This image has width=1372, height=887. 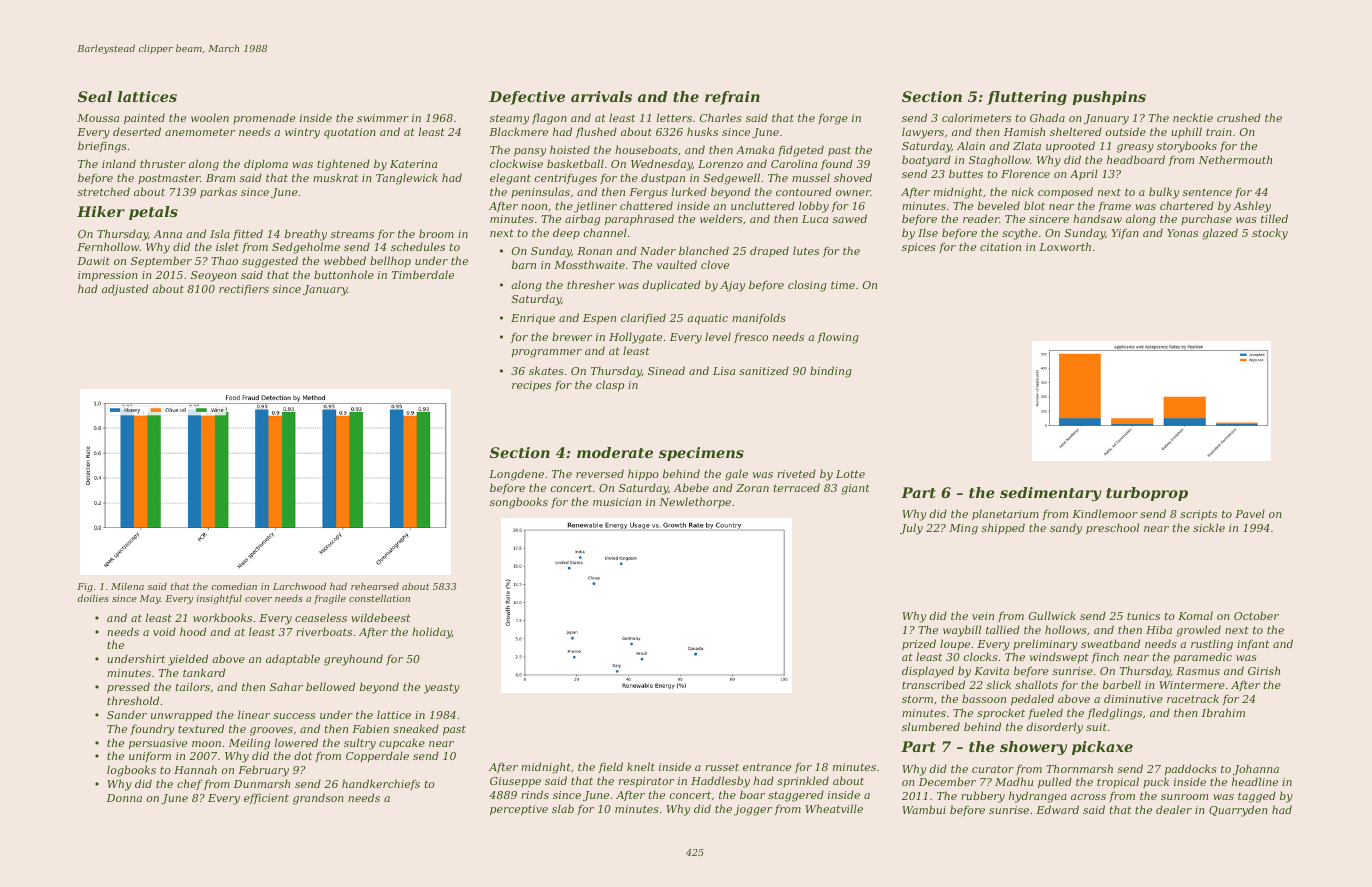 What do you see at coordinates (318, 799) in the image?
I see `grandson` at bounding box center [318, 799].
